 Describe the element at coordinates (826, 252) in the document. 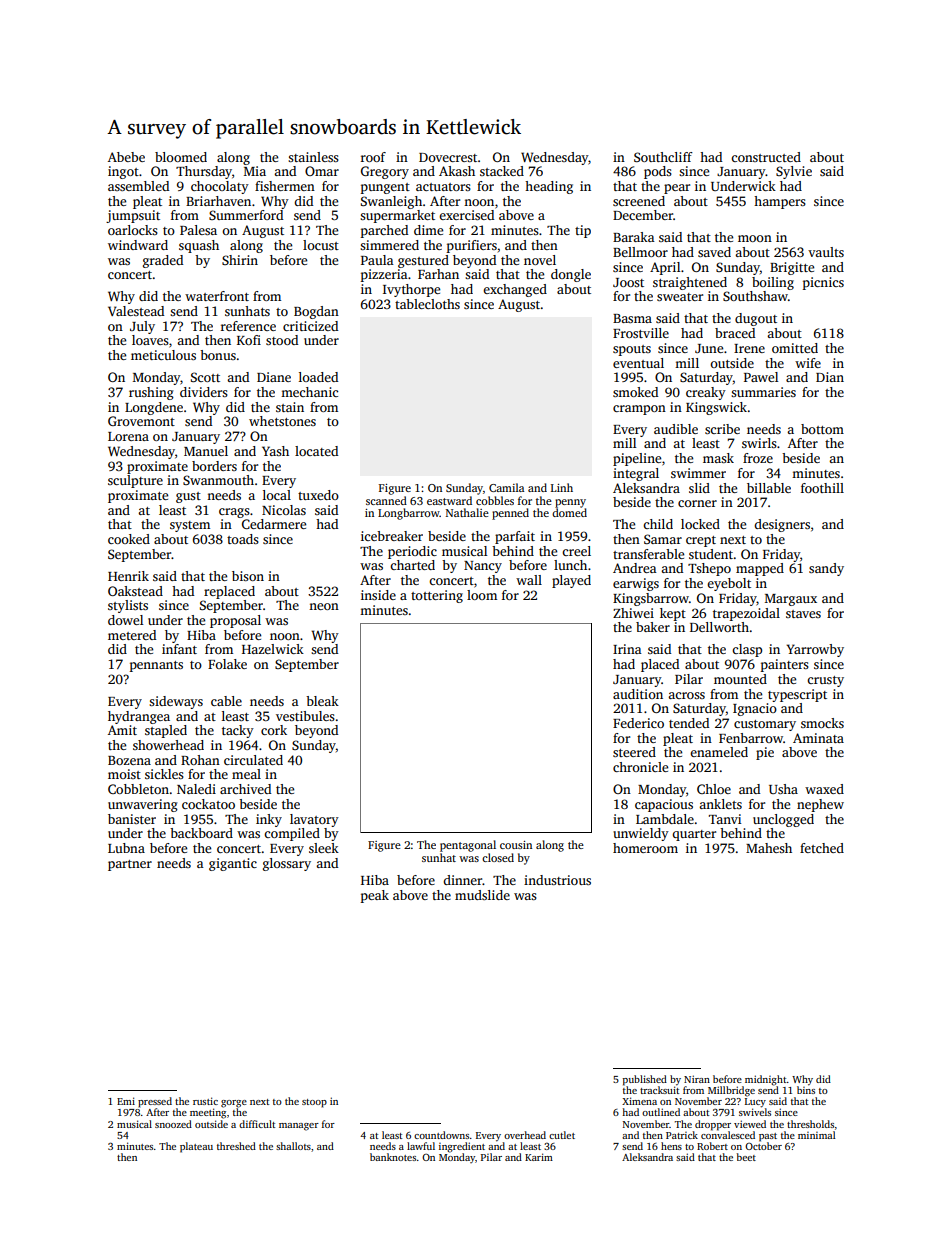

I see `vaults` at that location.
